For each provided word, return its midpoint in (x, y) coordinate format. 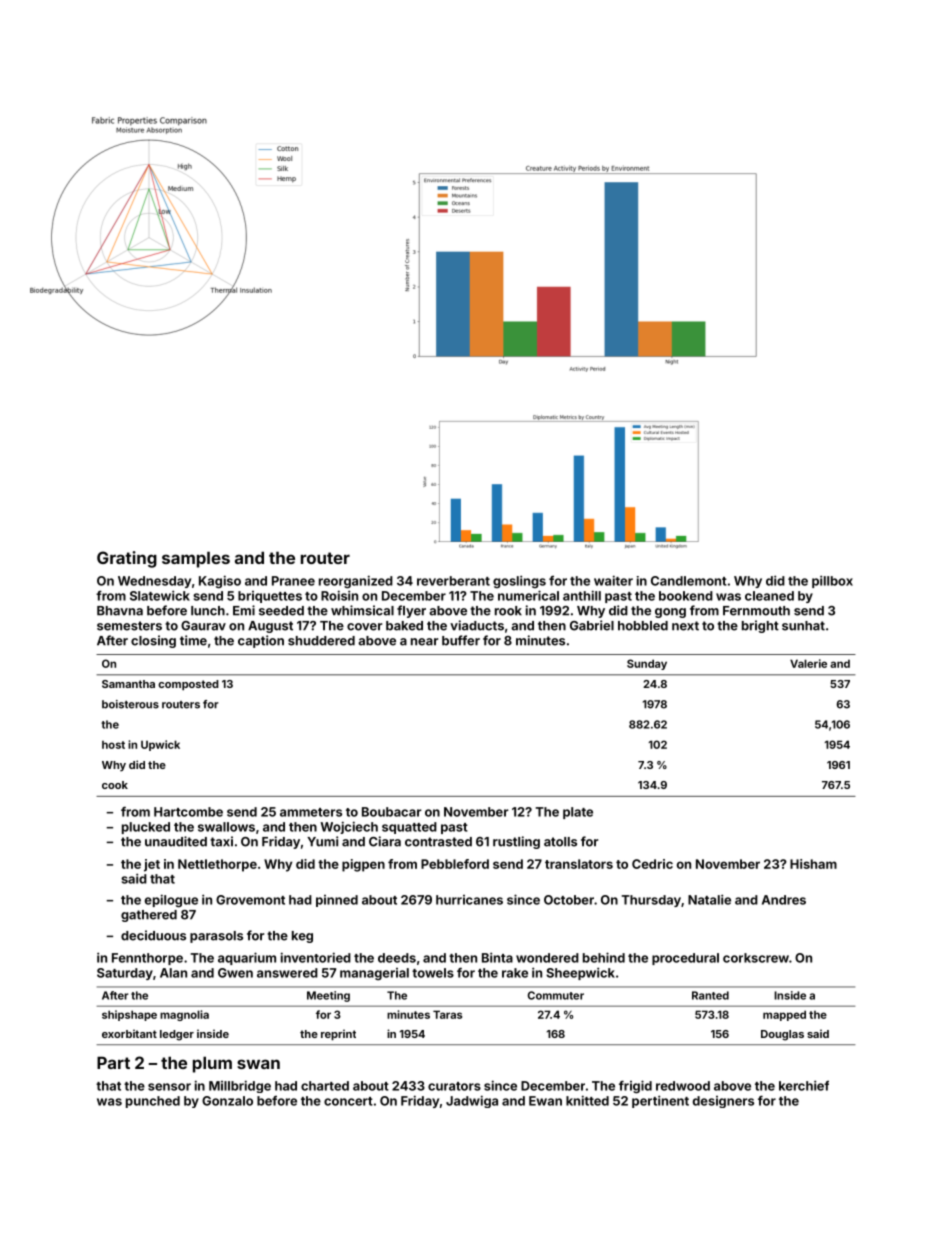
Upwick (160, 745)
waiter (613, 580)
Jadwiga (472, 1101)
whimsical (362, 610)
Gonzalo (227, 1101)
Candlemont (689, 581)
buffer (461, 640)
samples (196, 559)
